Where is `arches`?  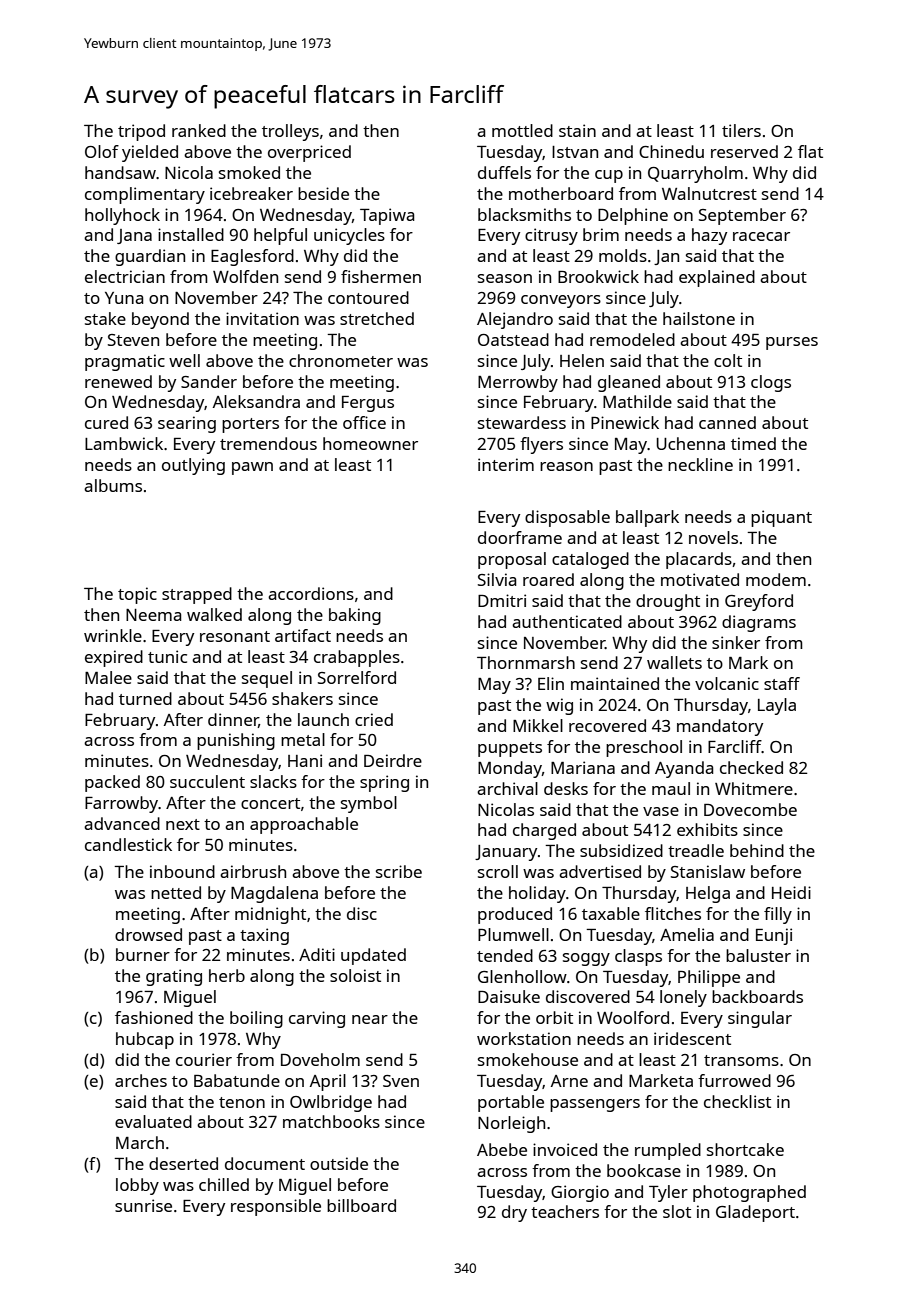 arches is located at coordinates (141, 1080).
